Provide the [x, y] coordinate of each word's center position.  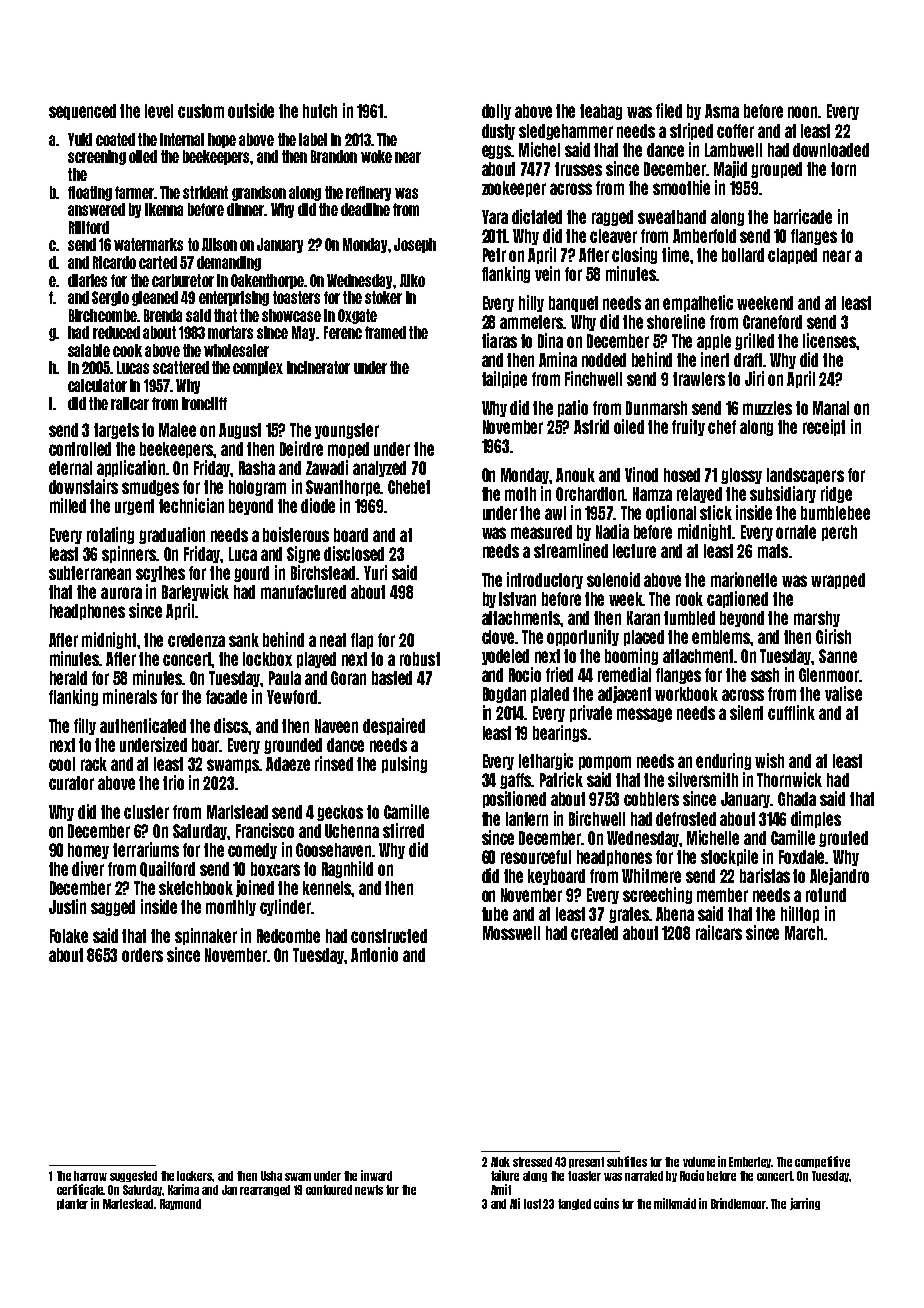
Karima [183, 1189]
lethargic [546, 761]
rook [689, 599]
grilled [754, 341]
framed [385, 332]
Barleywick [195, 592]
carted [158, 262]
